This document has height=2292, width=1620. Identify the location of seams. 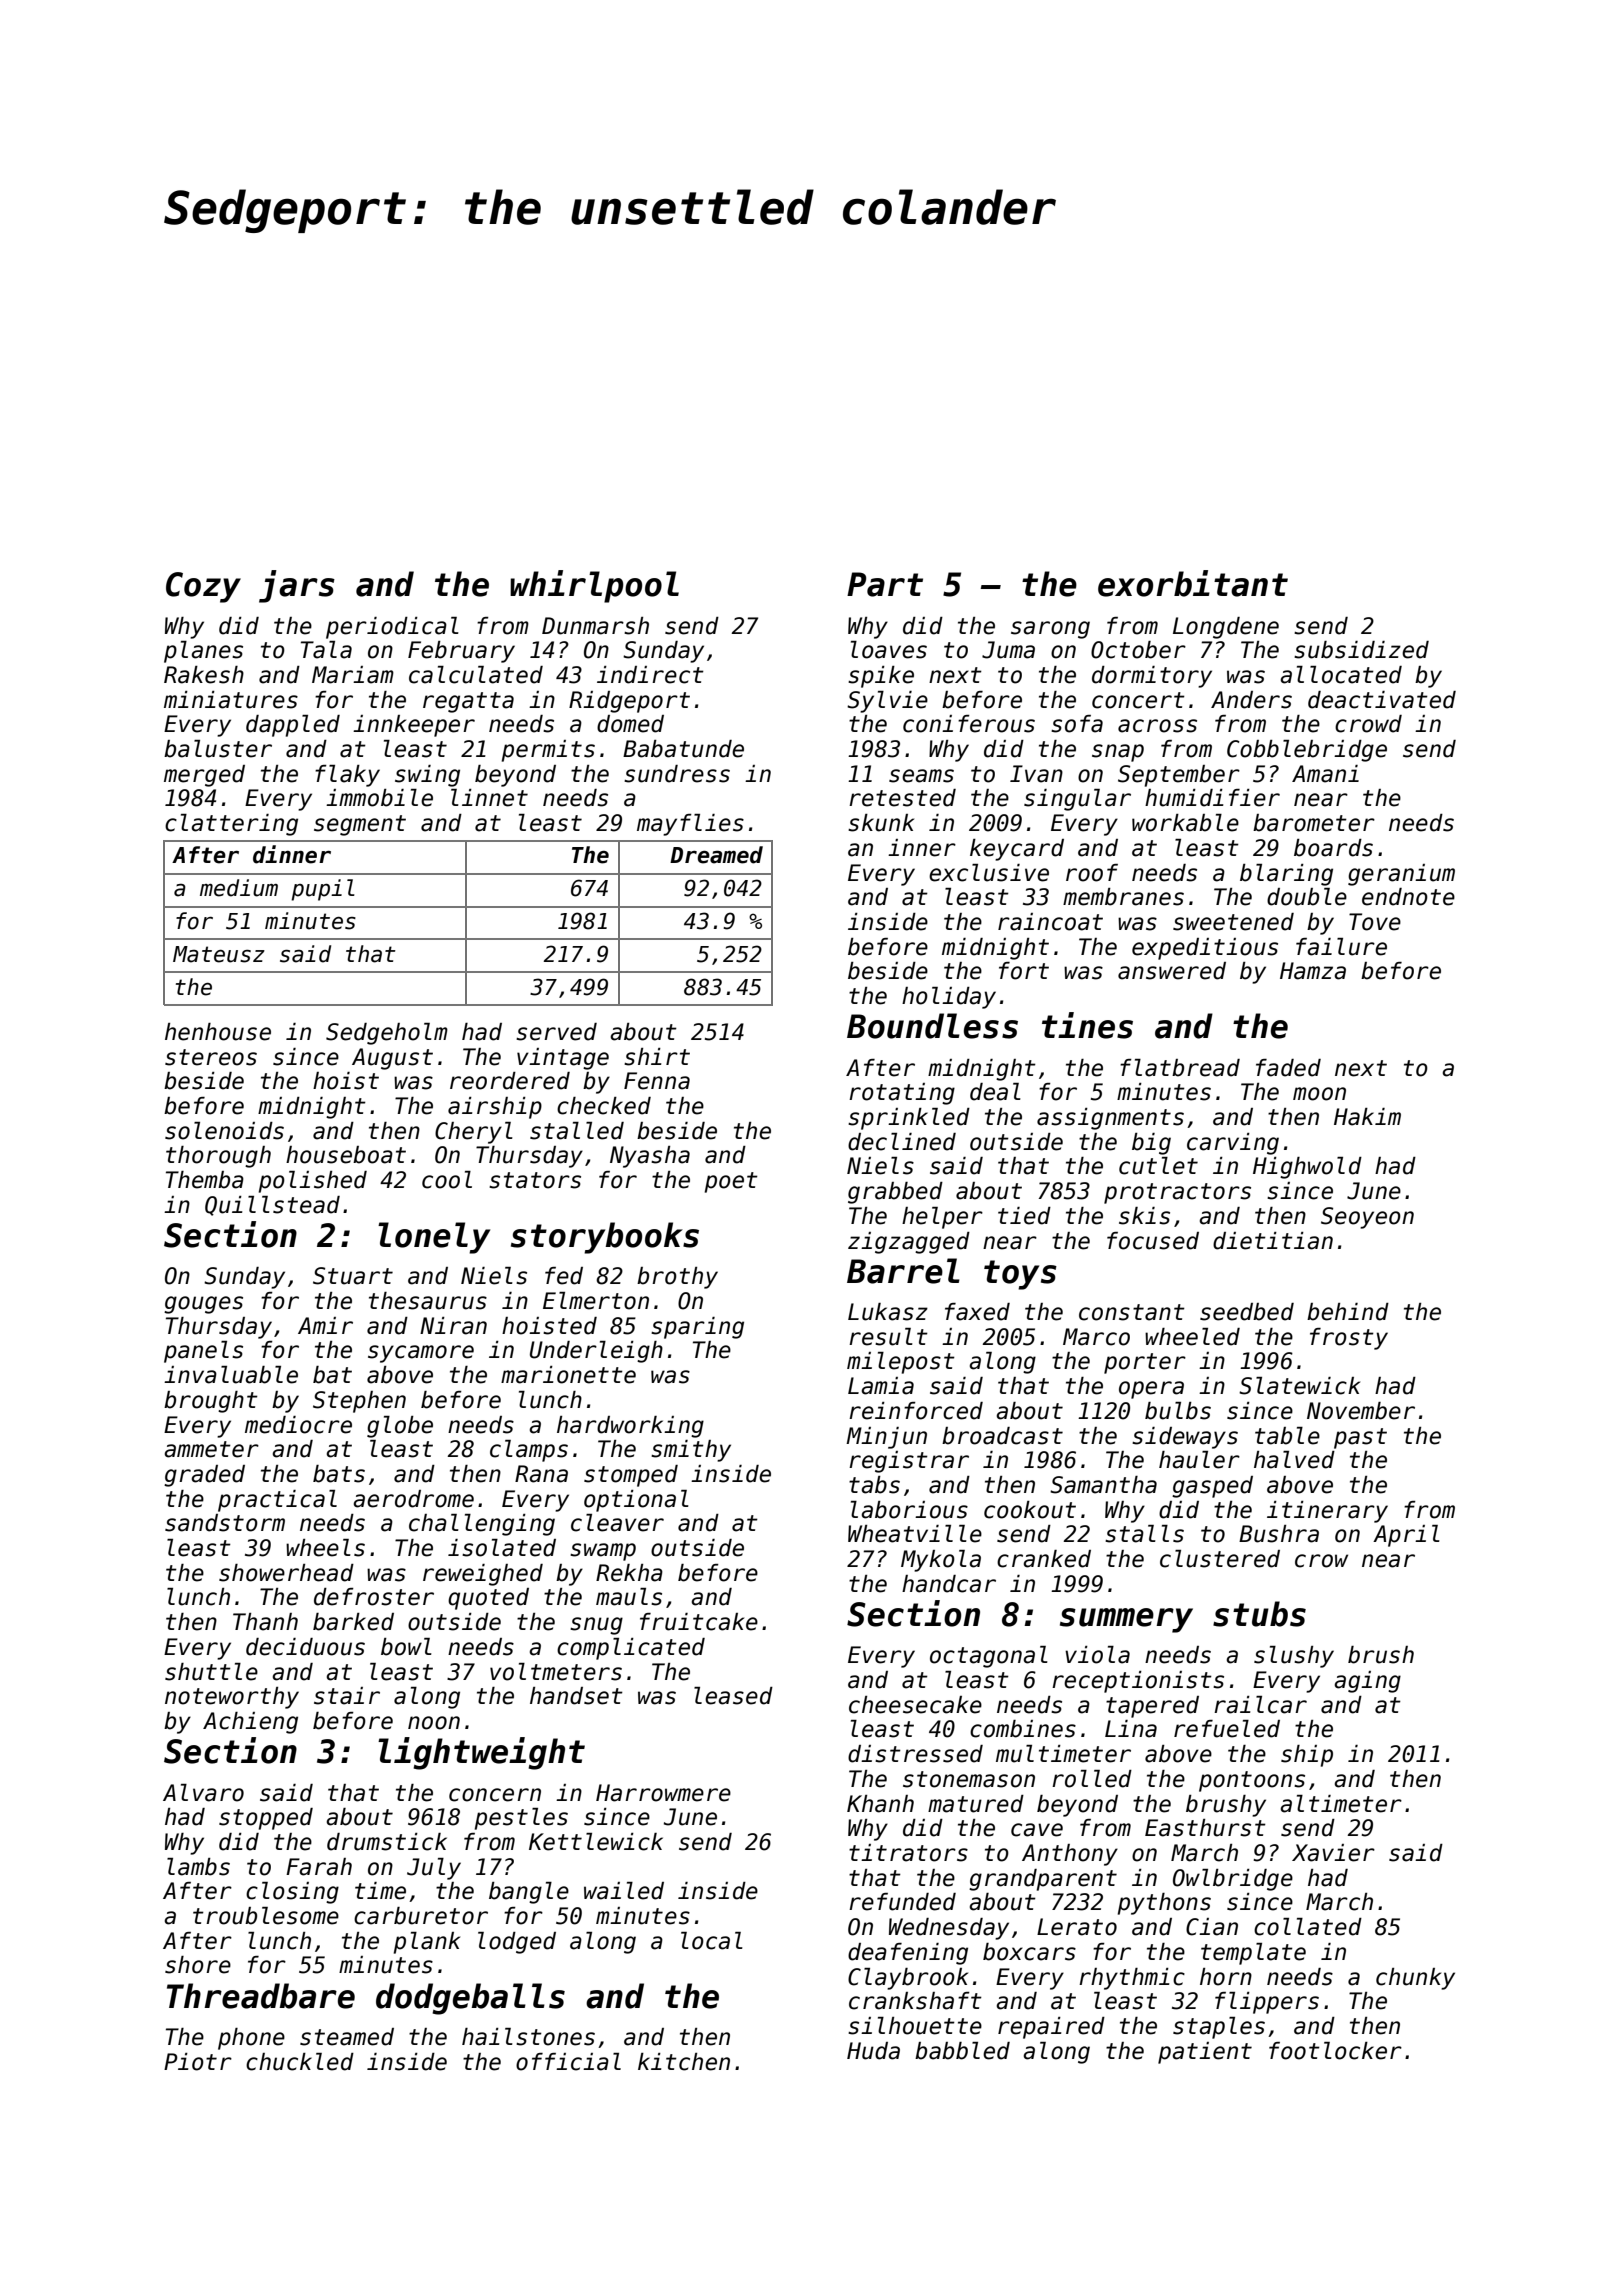
(921, 776).
